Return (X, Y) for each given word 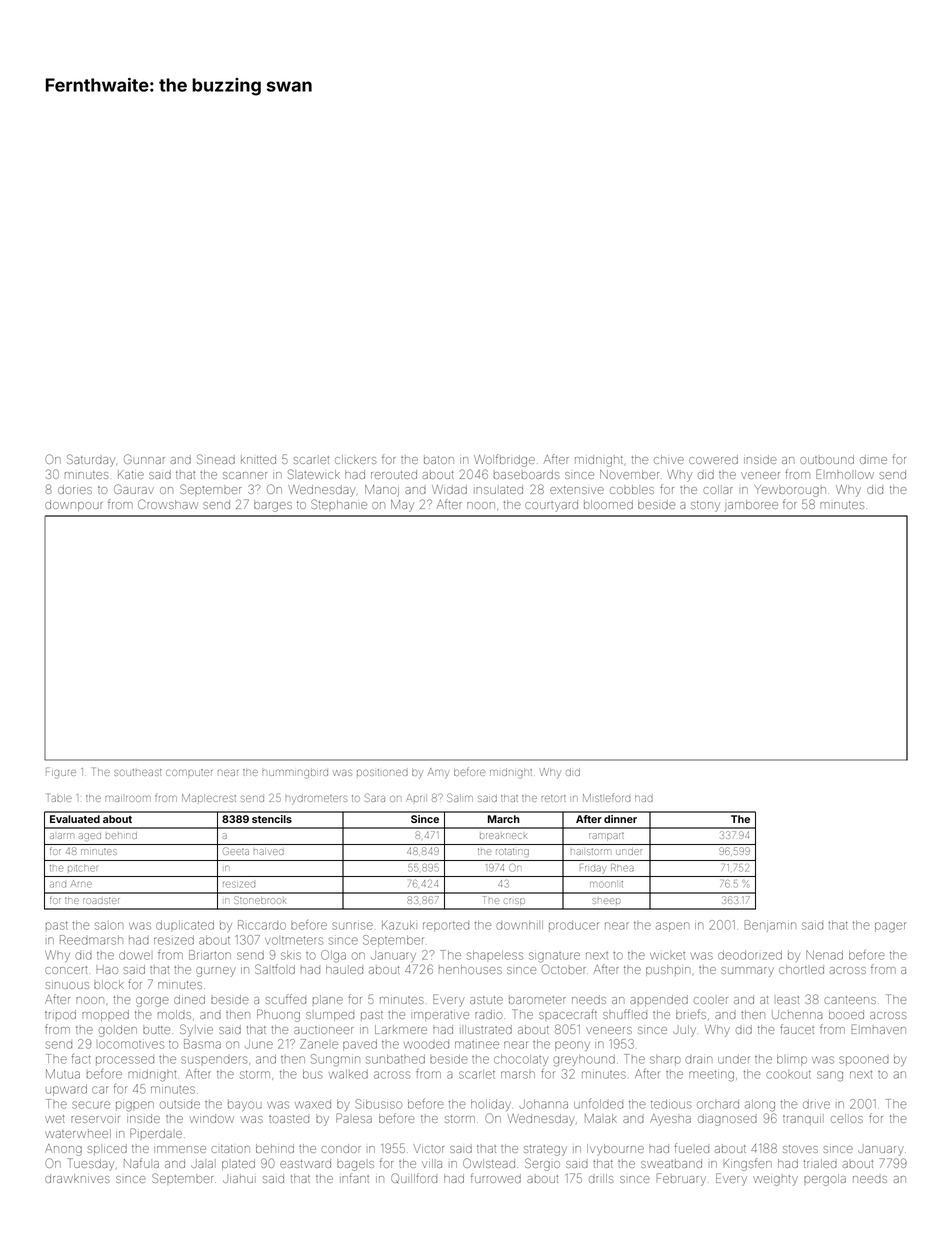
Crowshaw (168, 504)
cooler (711, 1000)
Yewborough (790, 491)
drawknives (77, 1178)
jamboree (751, 505)
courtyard (551, 506)
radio (488, 1014)
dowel (134, 955)
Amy (438, 773)
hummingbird (295, 774)
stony (705, 506)
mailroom (128, 799)
